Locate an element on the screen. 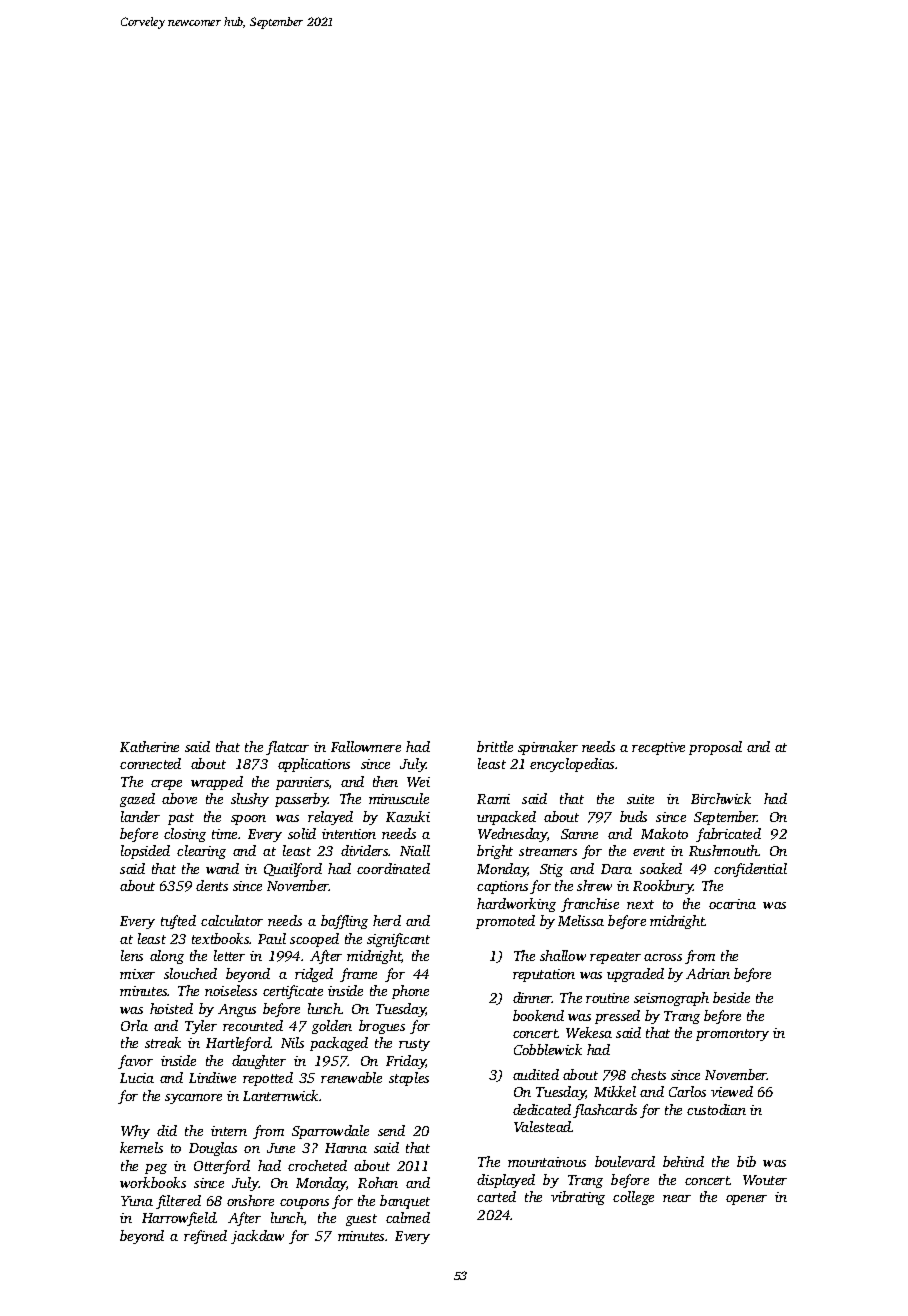 This screenshot has width=908, height=1316. bib is located at coordinates (746, 1161).
